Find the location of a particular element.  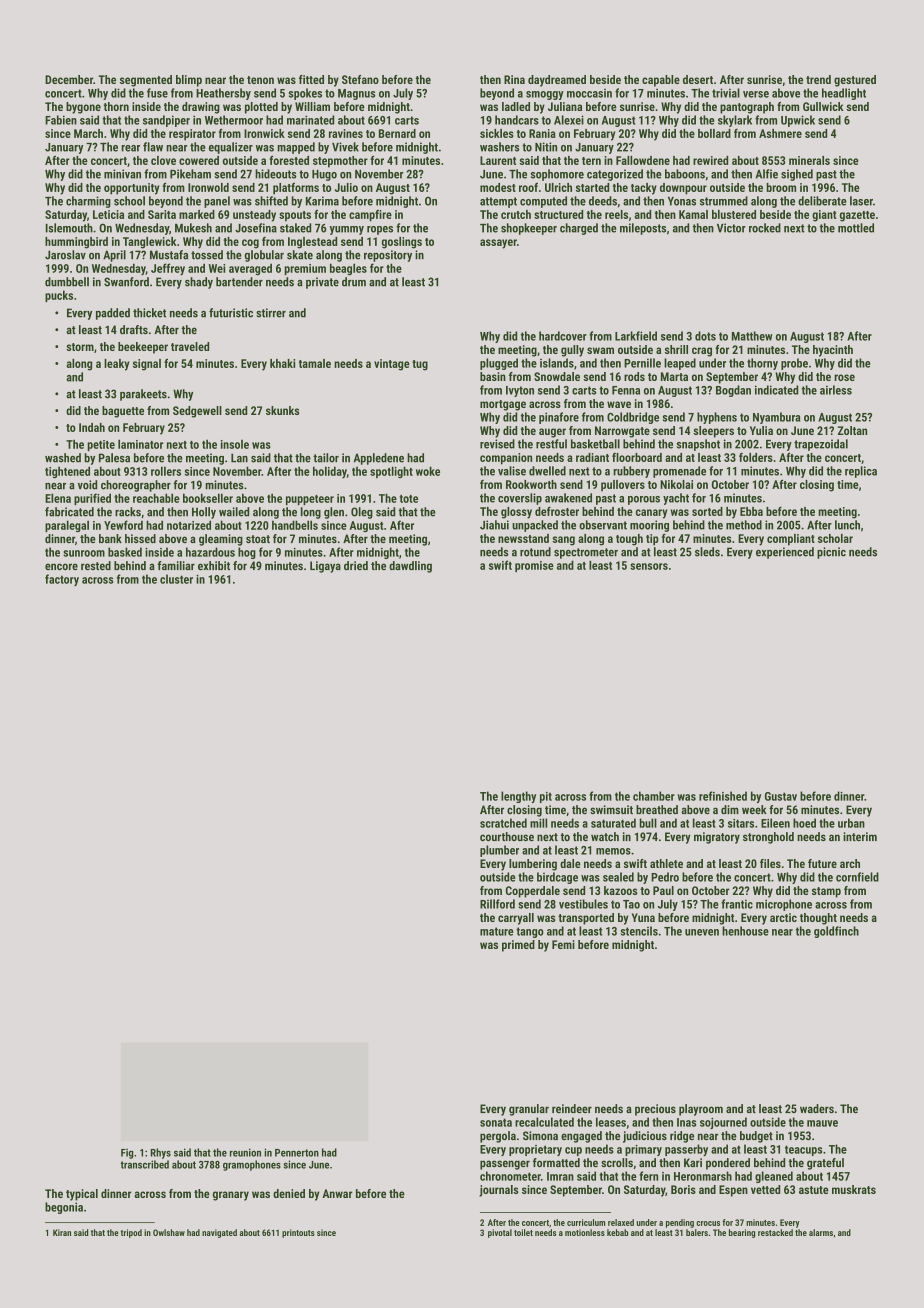

Jiahui is located at coordinates (494, 525).
